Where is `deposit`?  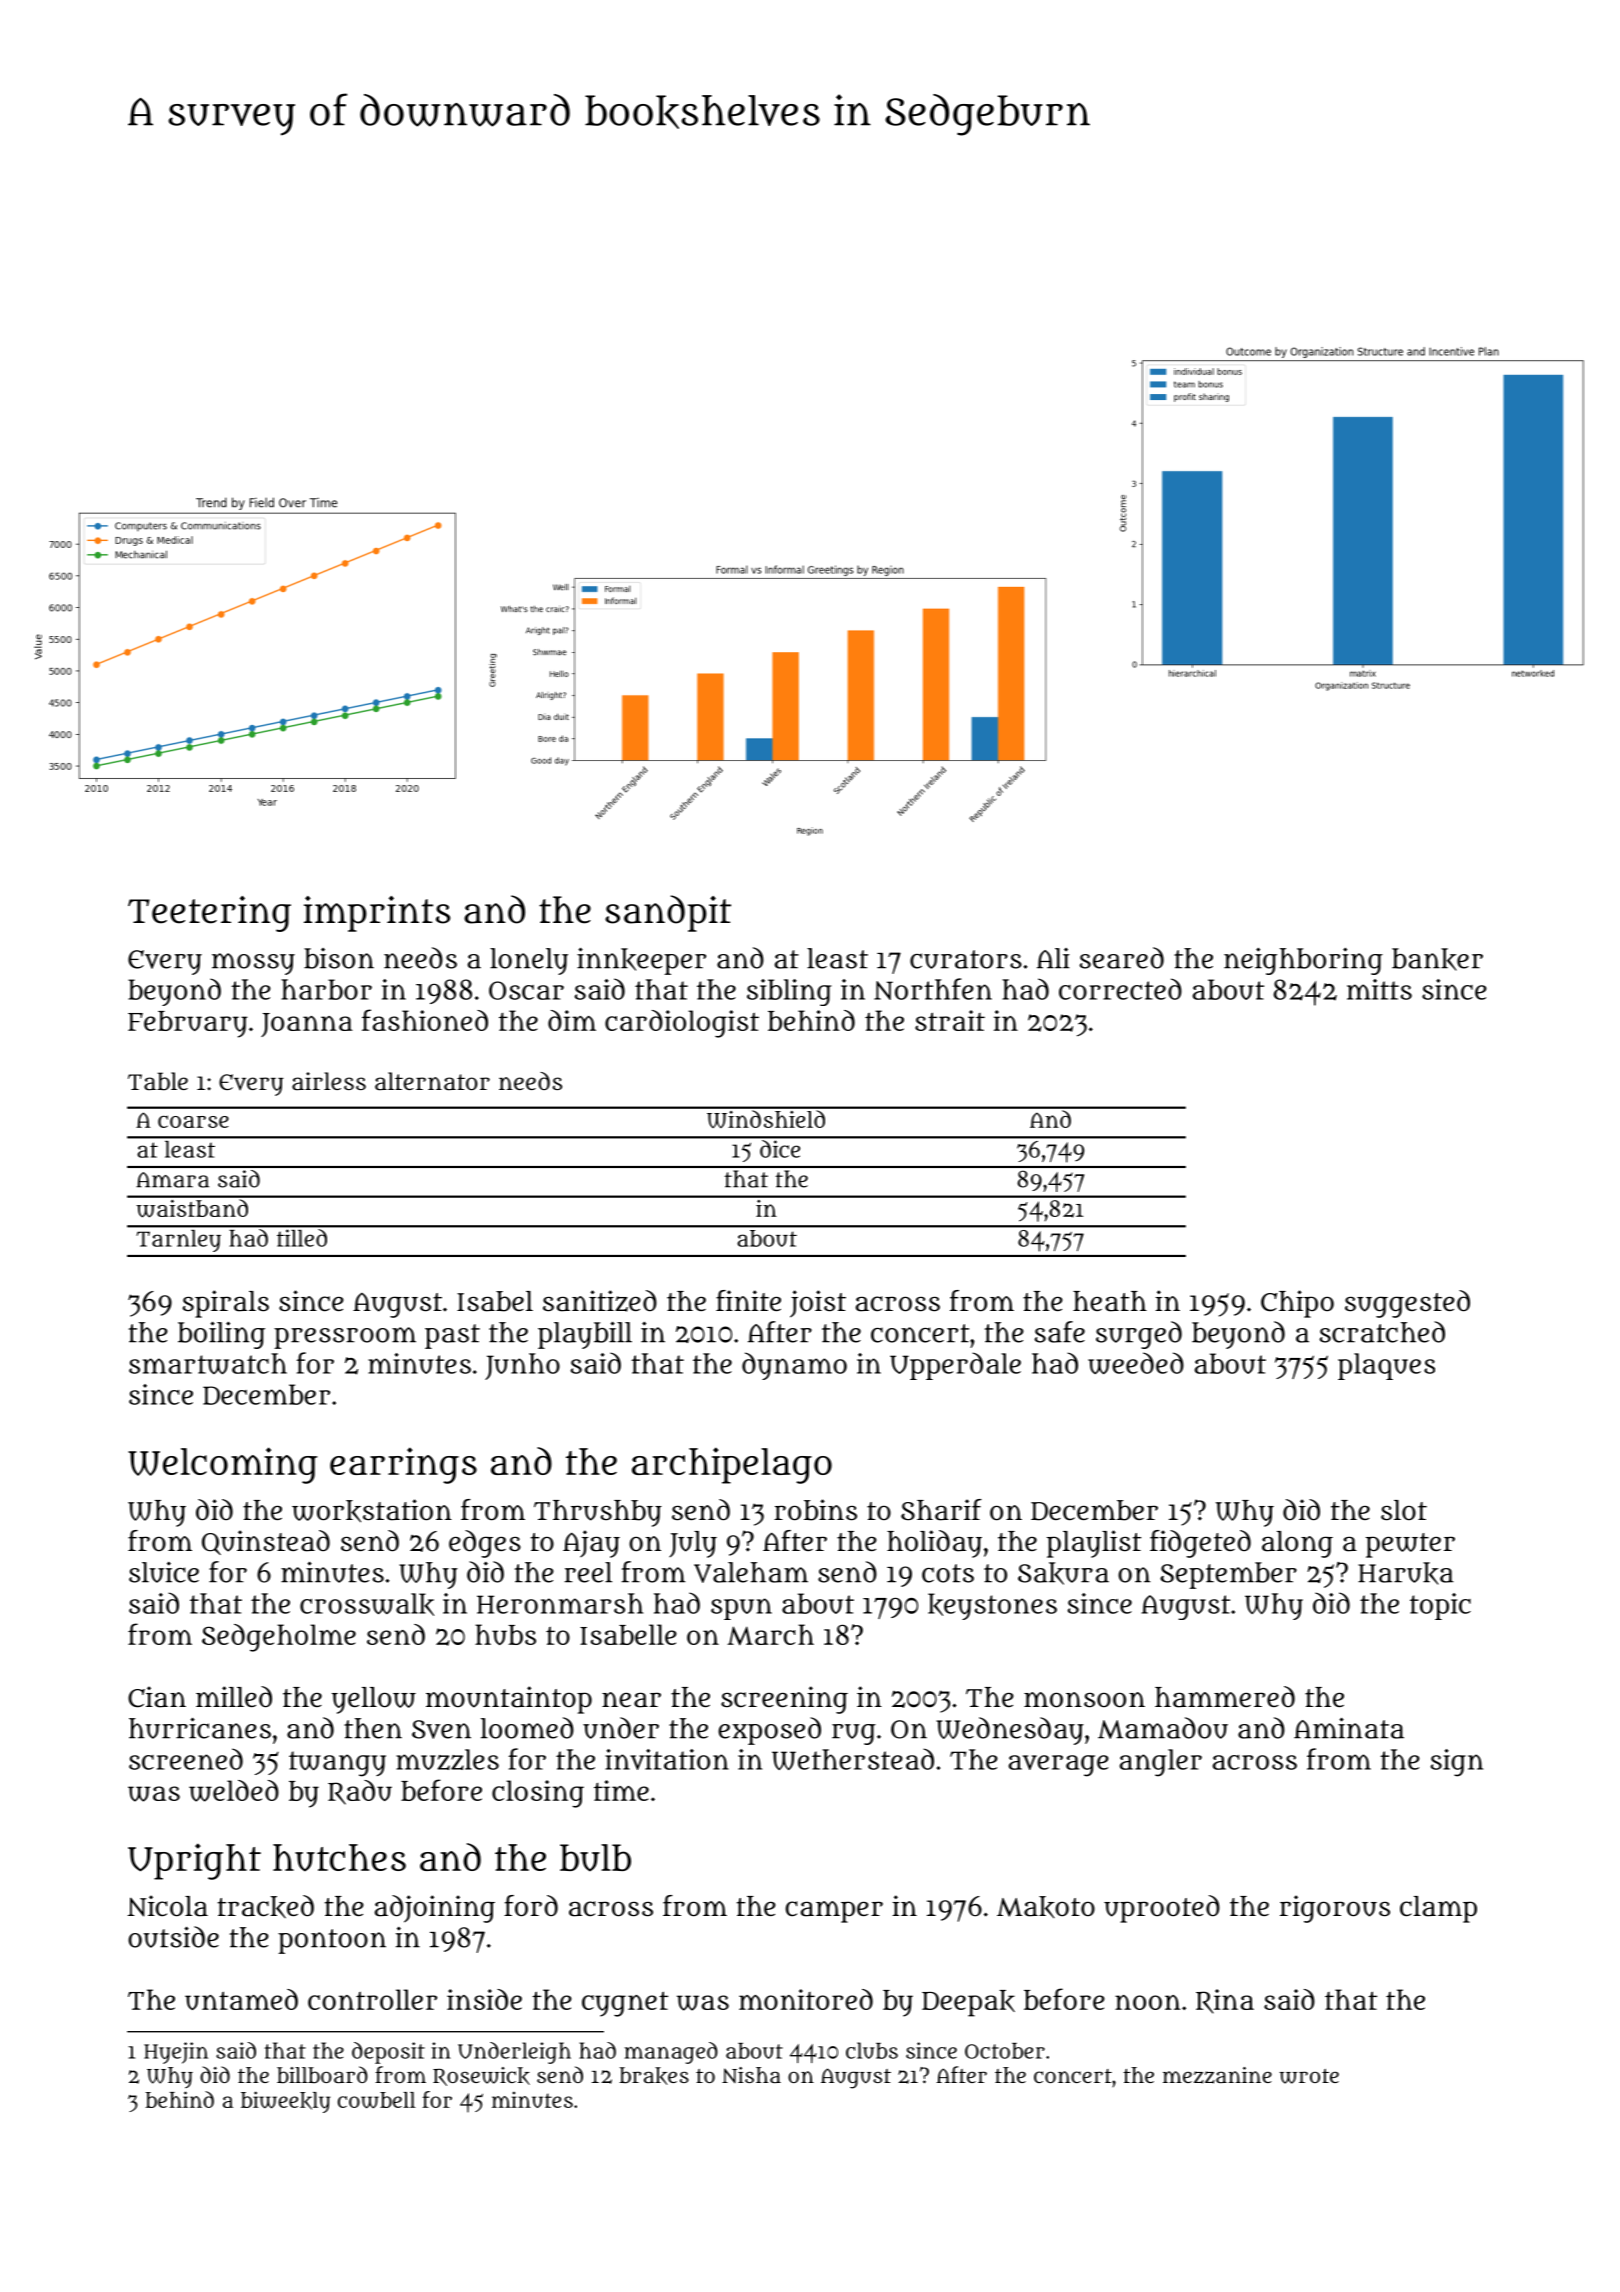 deposit is located at coordinates (388, 2053).
